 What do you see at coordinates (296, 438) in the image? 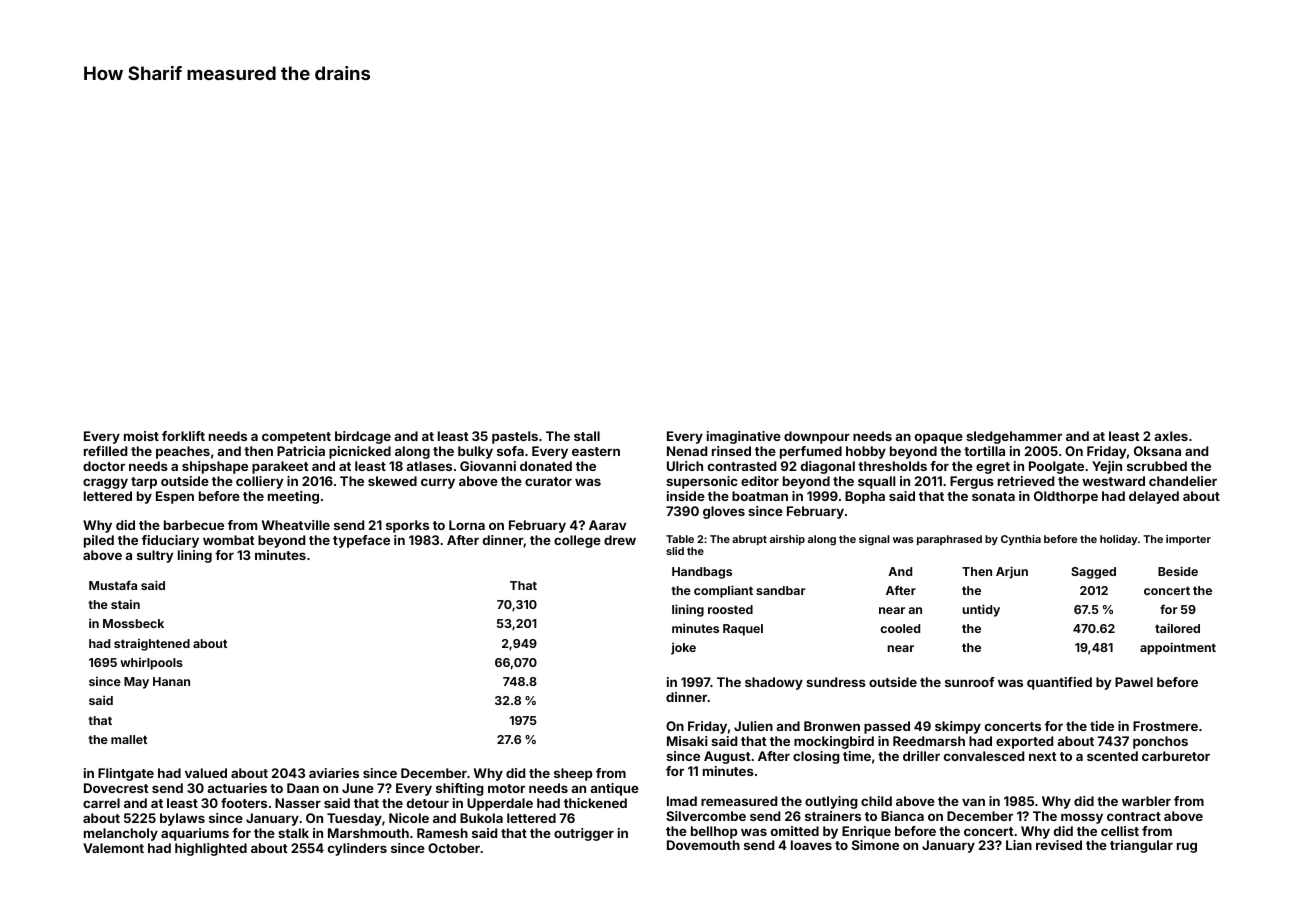
I see `competent` at bounding box center [296, 438].
